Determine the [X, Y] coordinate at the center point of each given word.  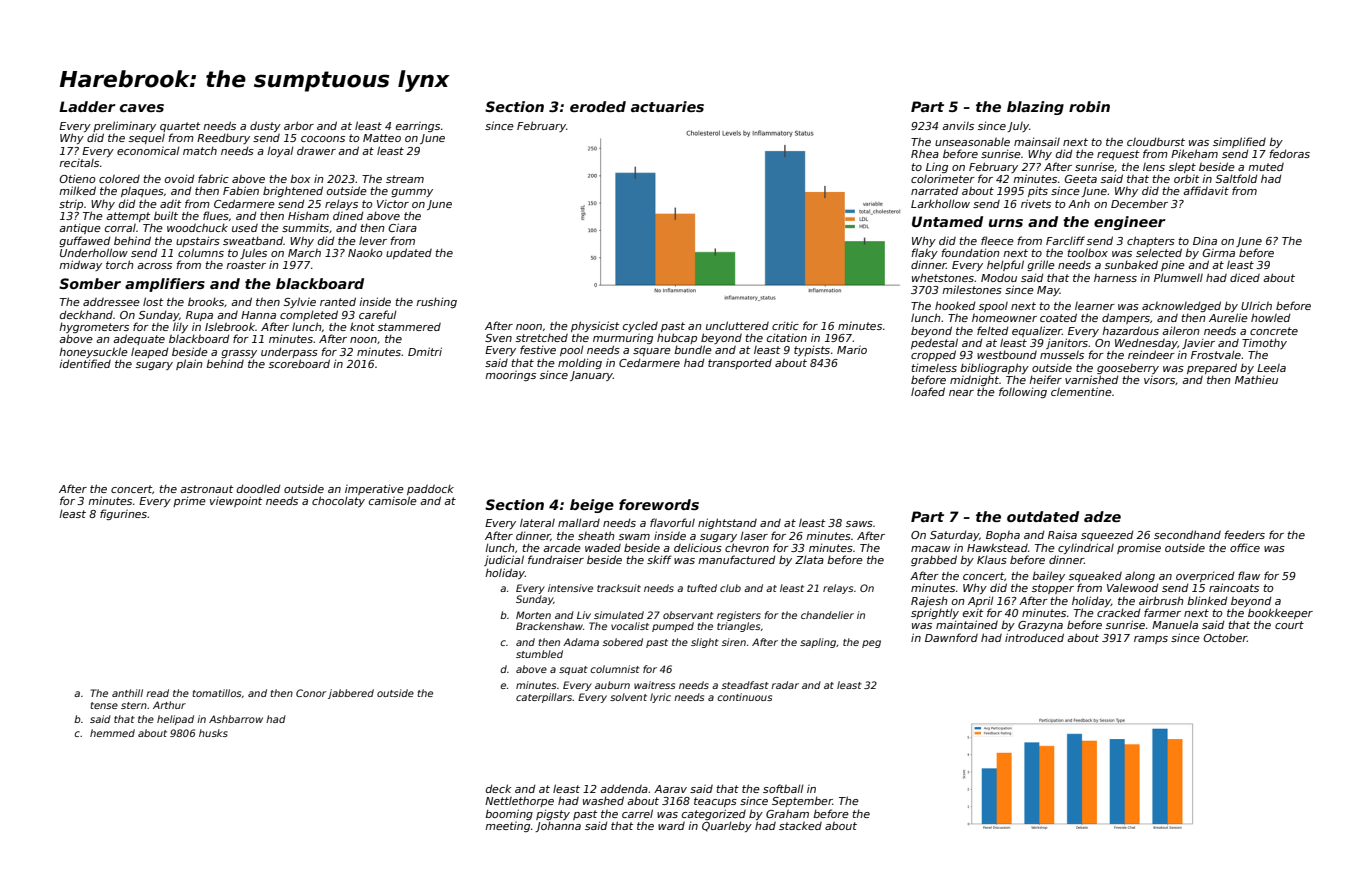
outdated [1043, 516]
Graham [787, 814]
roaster [246, 265]
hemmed [112, 733]
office [1245, 547]
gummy [412, 193]
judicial [504, 560]
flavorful [672, 522]
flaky [924, 253]
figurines [124, 514]
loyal [280, 151]
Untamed [947, 221]
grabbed [934, 560]
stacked [800, 826]
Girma [1218, 253]
